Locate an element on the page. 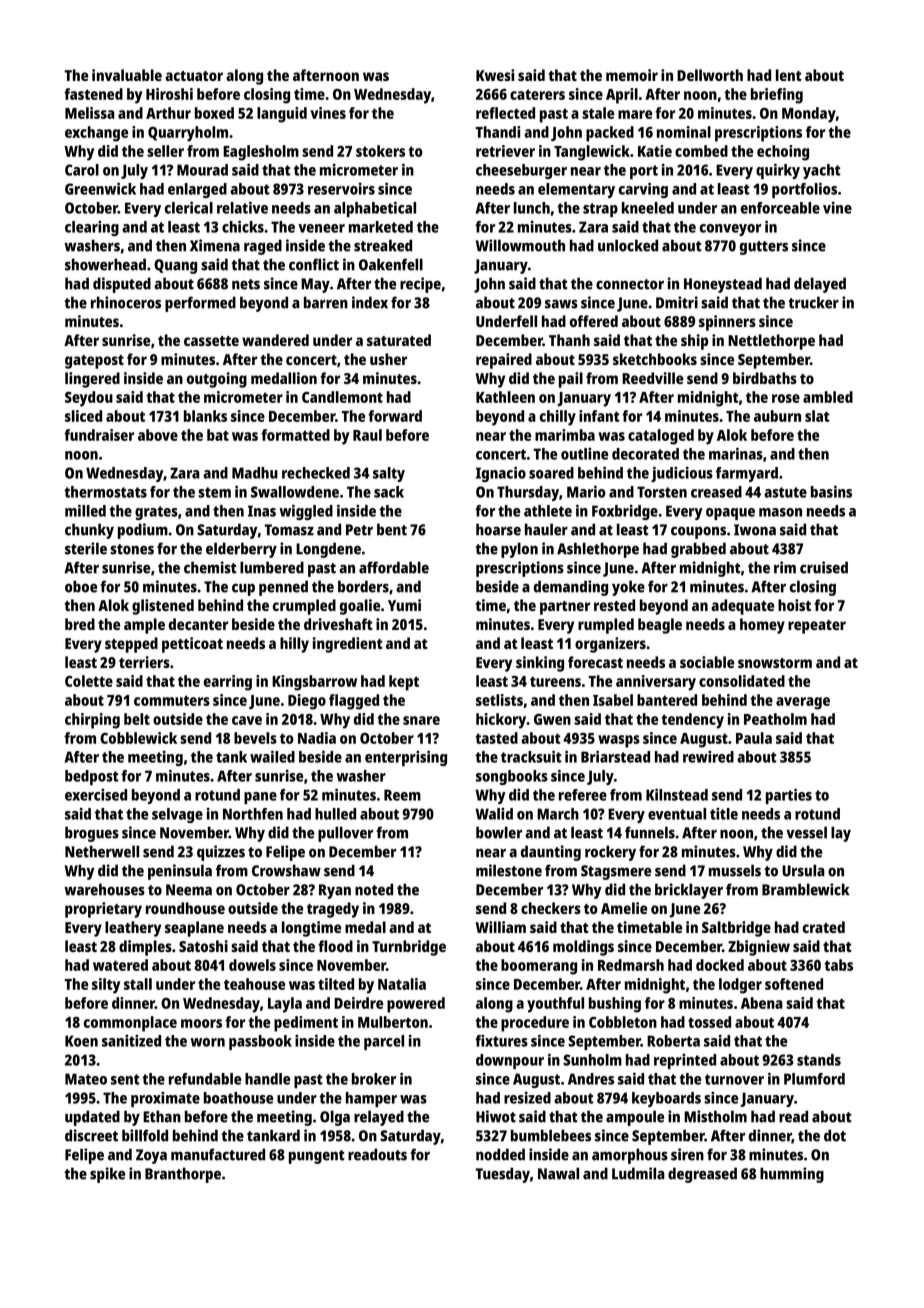  flood is located at coordinates (335, 946).
